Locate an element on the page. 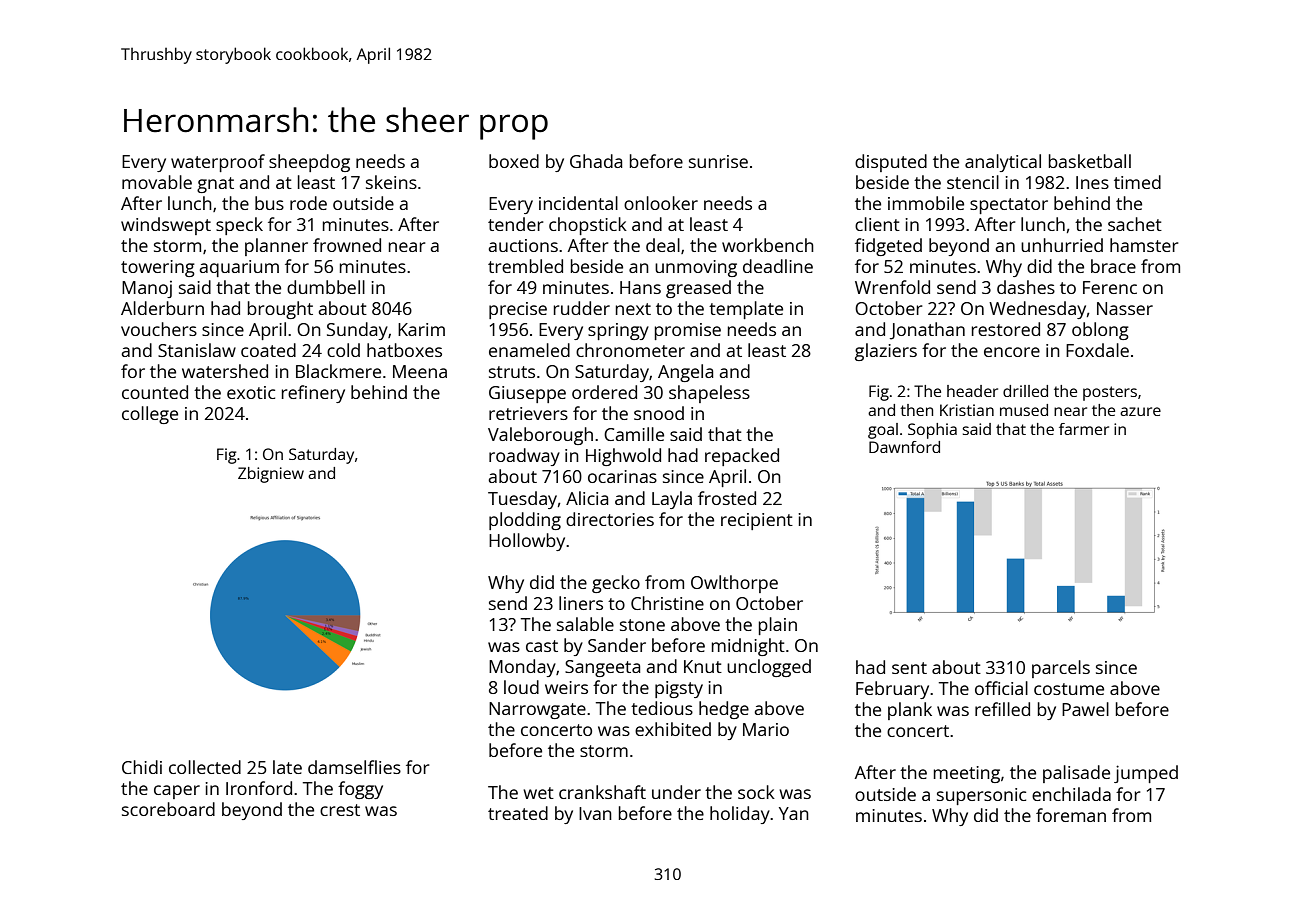 The height and width of the document is (924, 1308). pigsty is located at coordinates (679, 689).
